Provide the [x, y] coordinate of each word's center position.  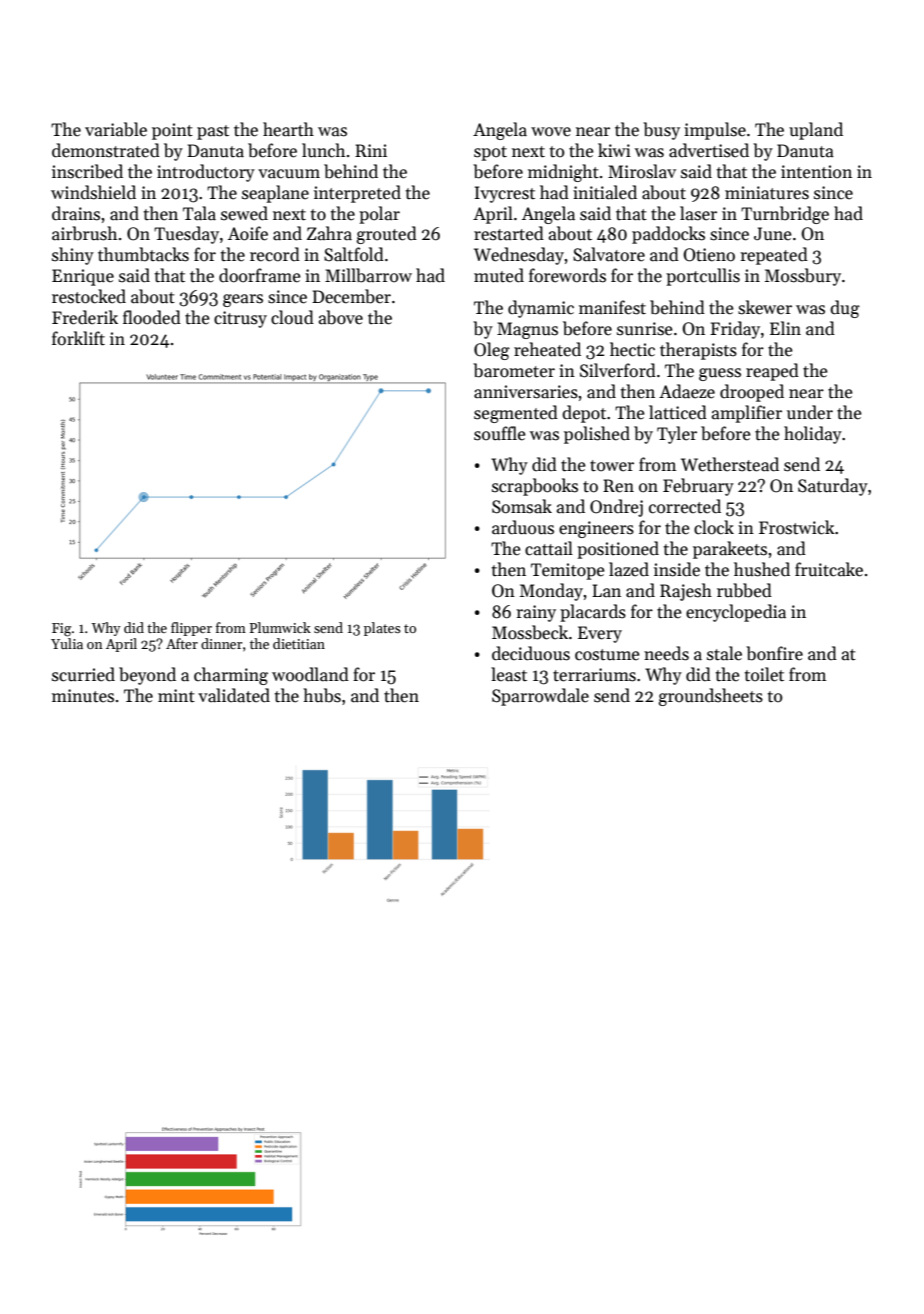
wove [551, 132]
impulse [715, 131]
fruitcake [829, 569]
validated [234, 695]
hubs [322, 695]
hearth [288, 129]
